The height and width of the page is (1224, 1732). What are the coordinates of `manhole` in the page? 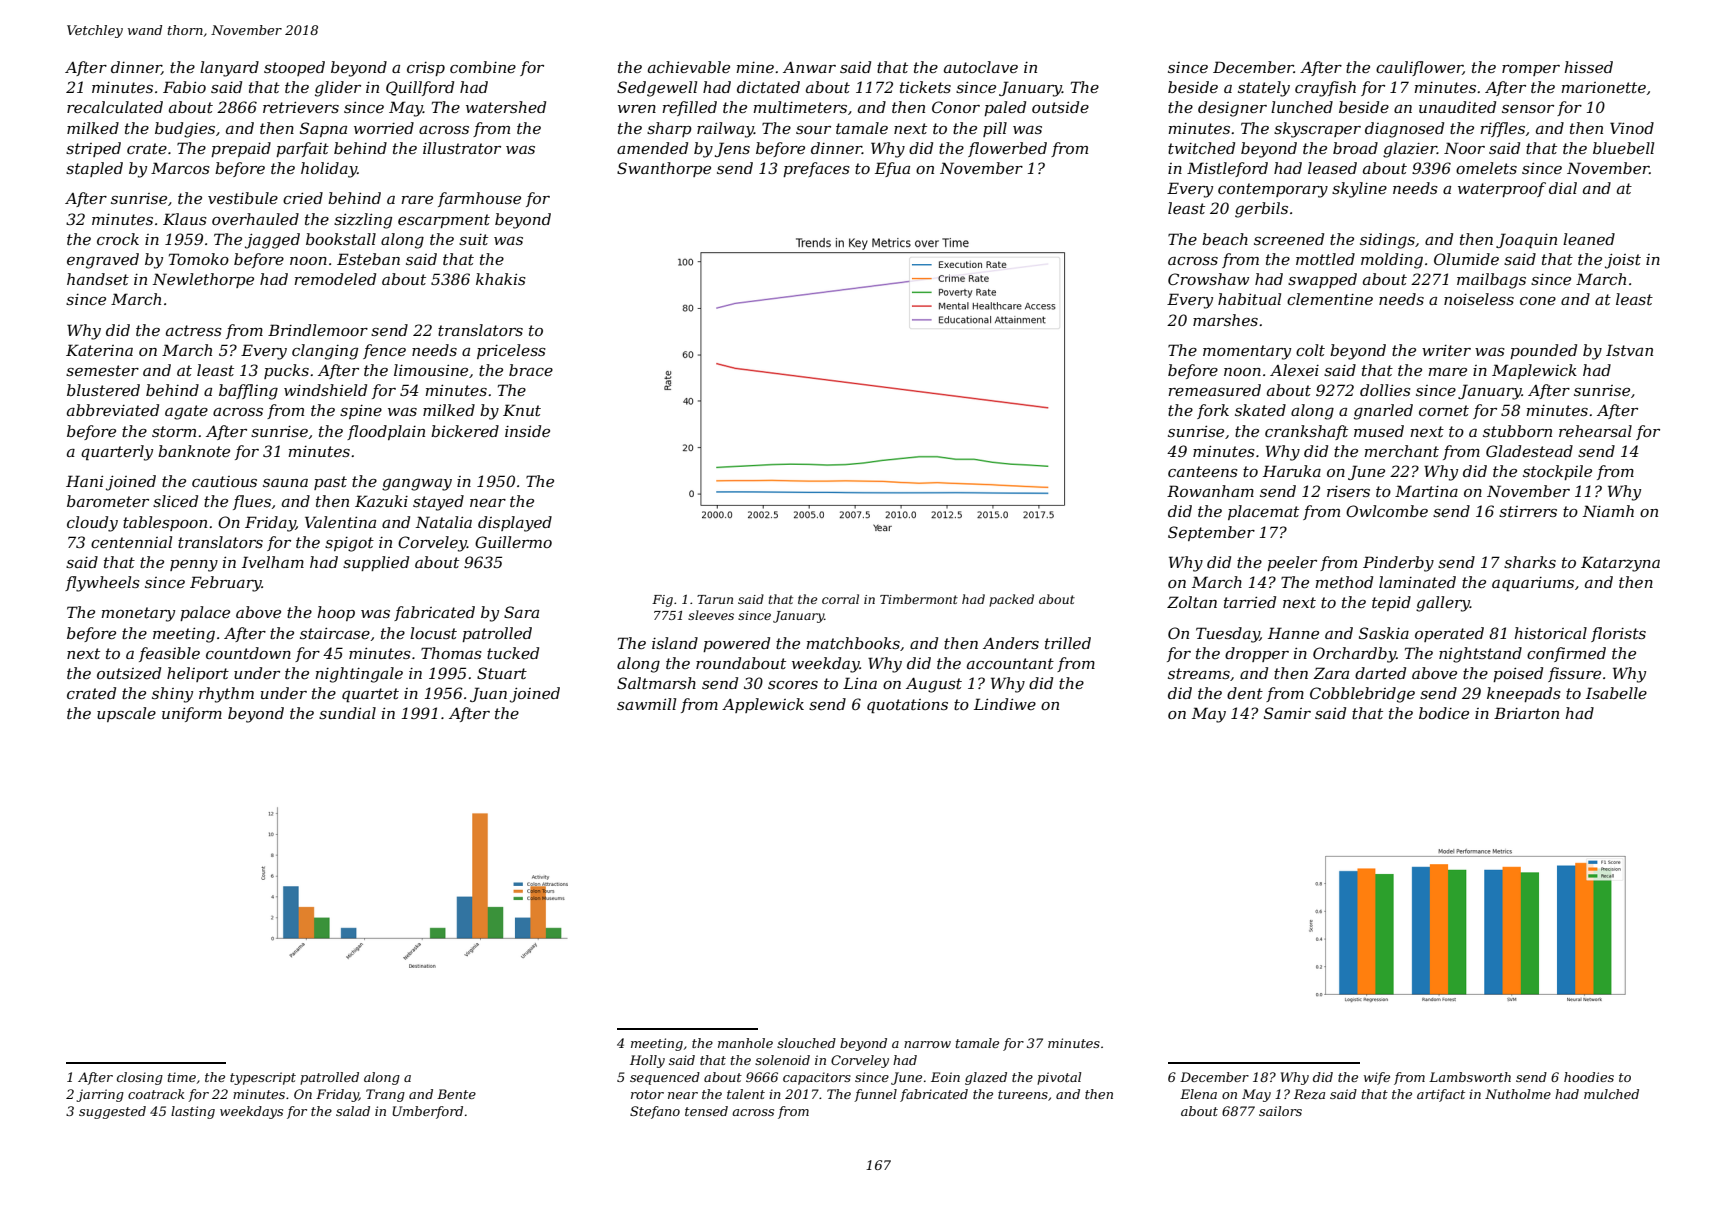 It's located at (745, 1043).
